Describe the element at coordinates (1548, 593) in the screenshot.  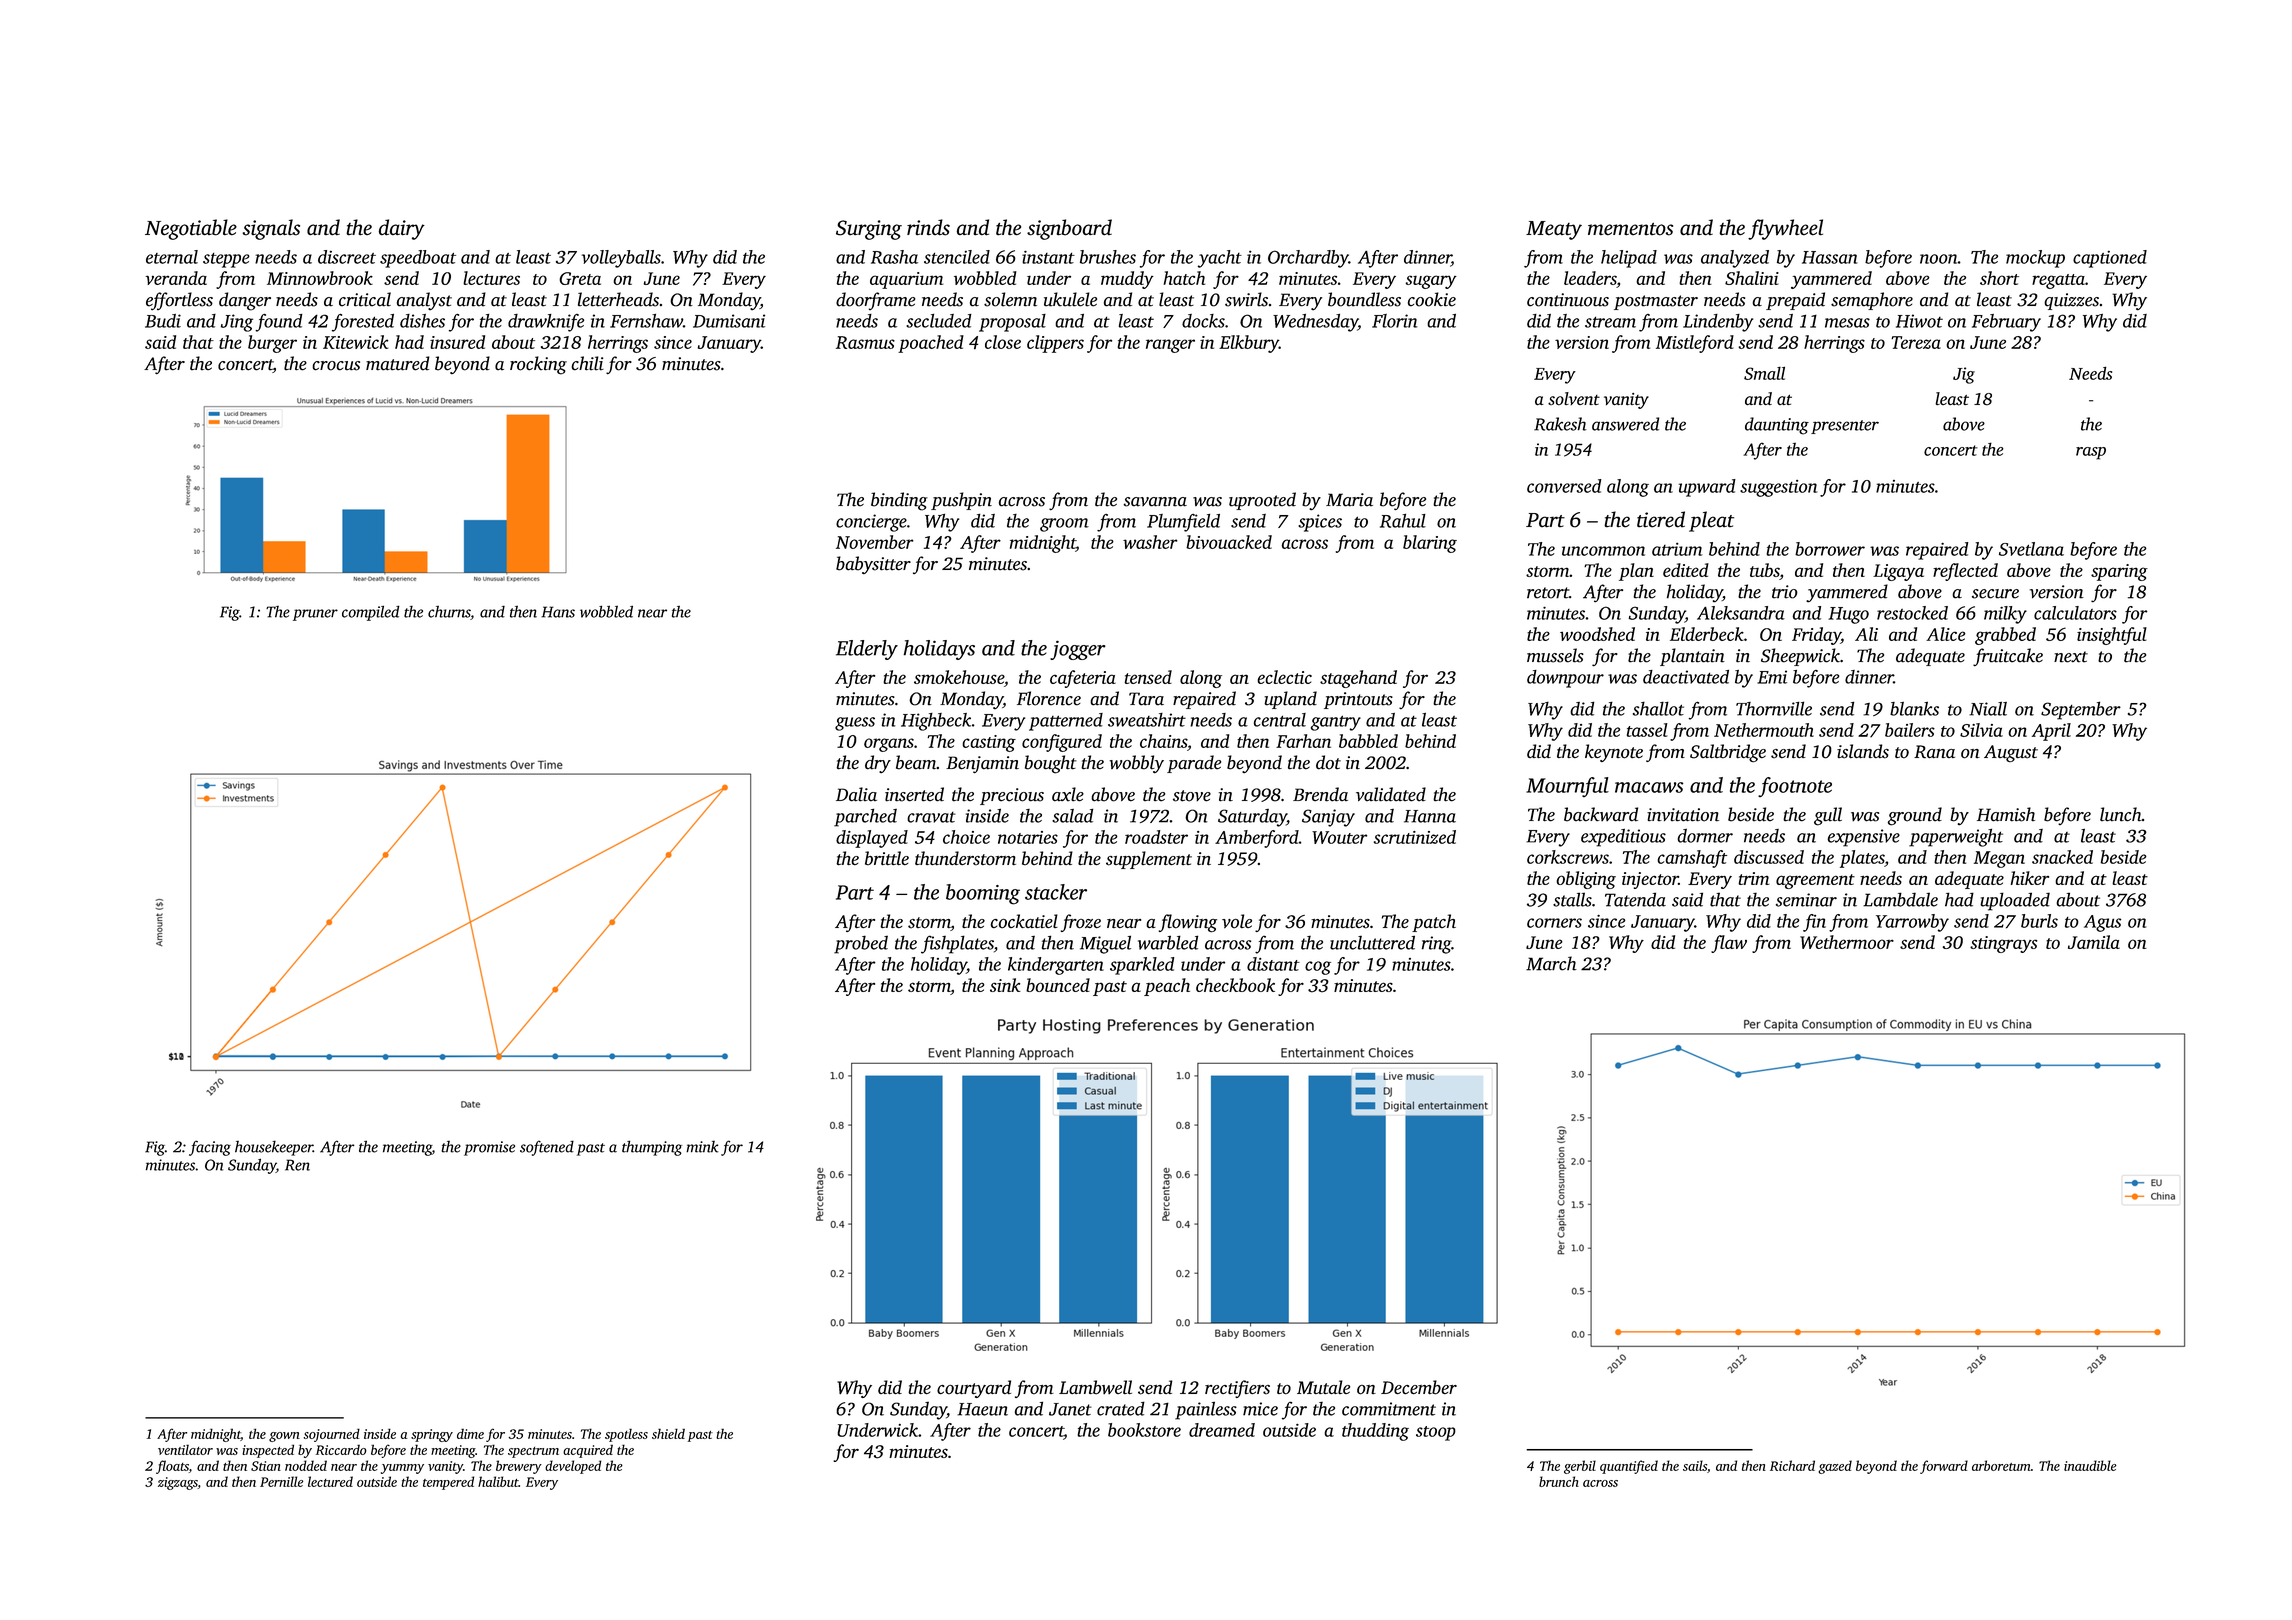
I see `retort` at that location.
